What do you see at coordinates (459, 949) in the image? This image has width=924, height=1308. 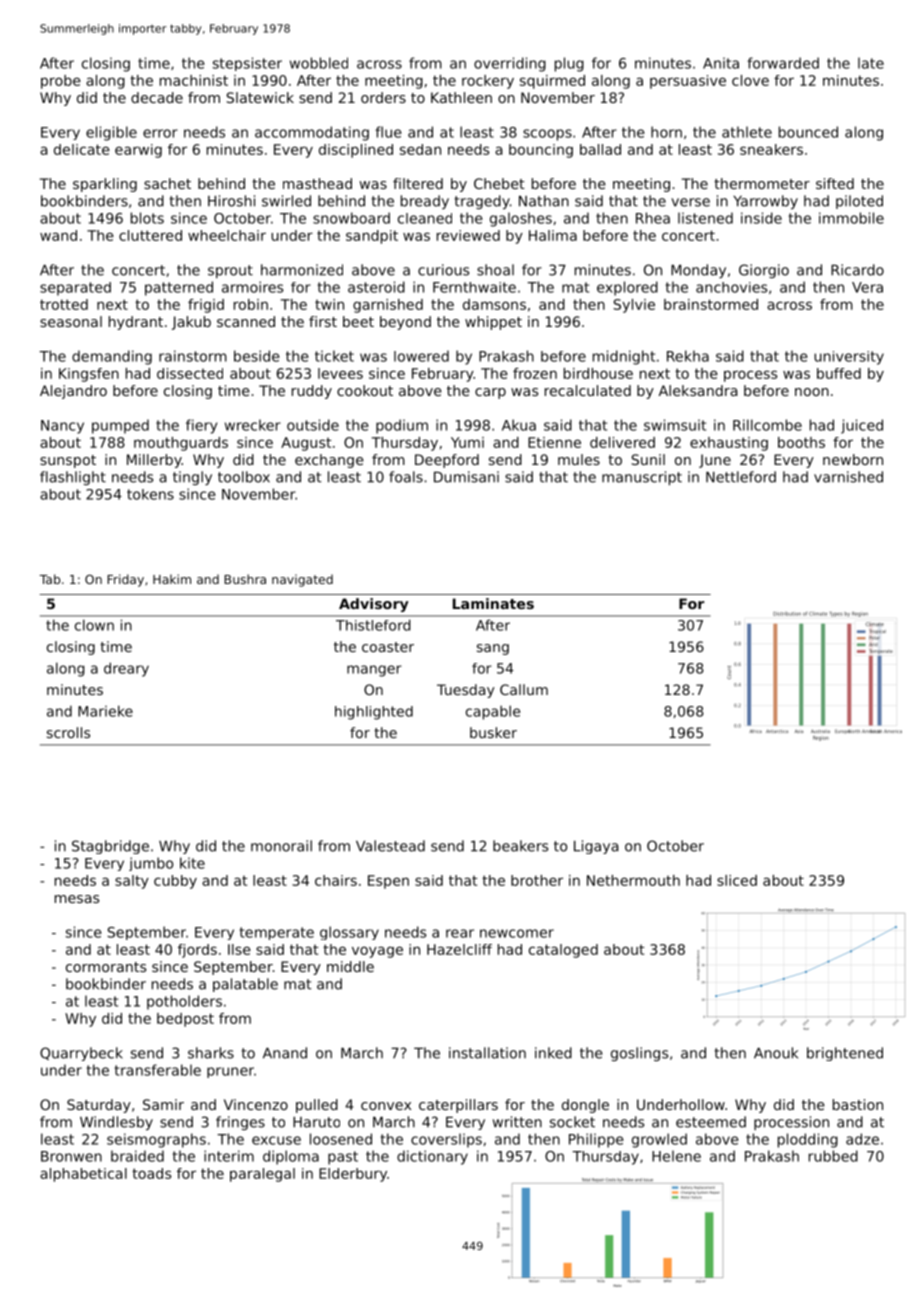 I see `Hazelcliff` at bounding box center [459, 949].
